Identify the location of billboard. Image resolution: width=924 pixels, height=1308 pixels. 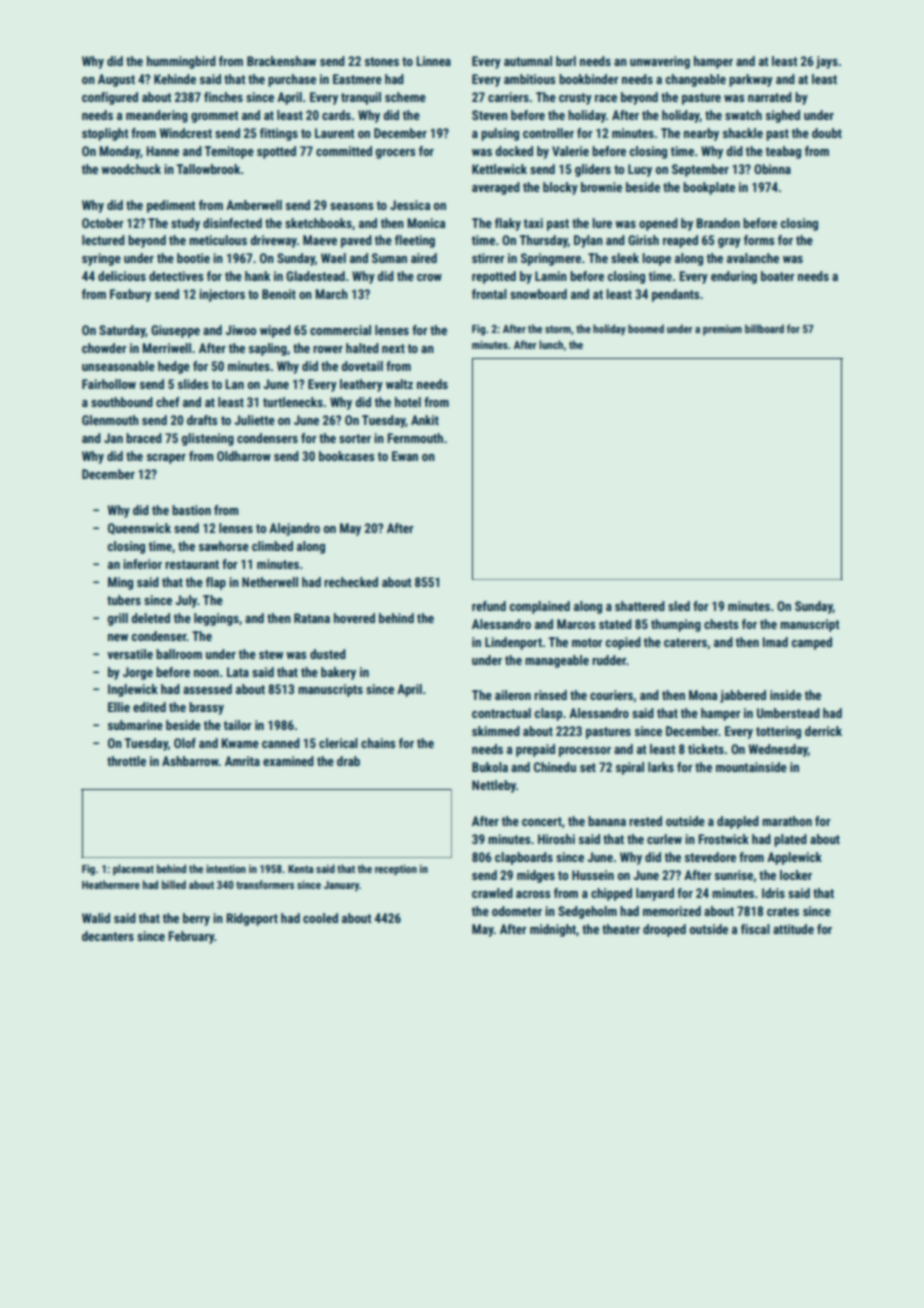
(764, 328).
